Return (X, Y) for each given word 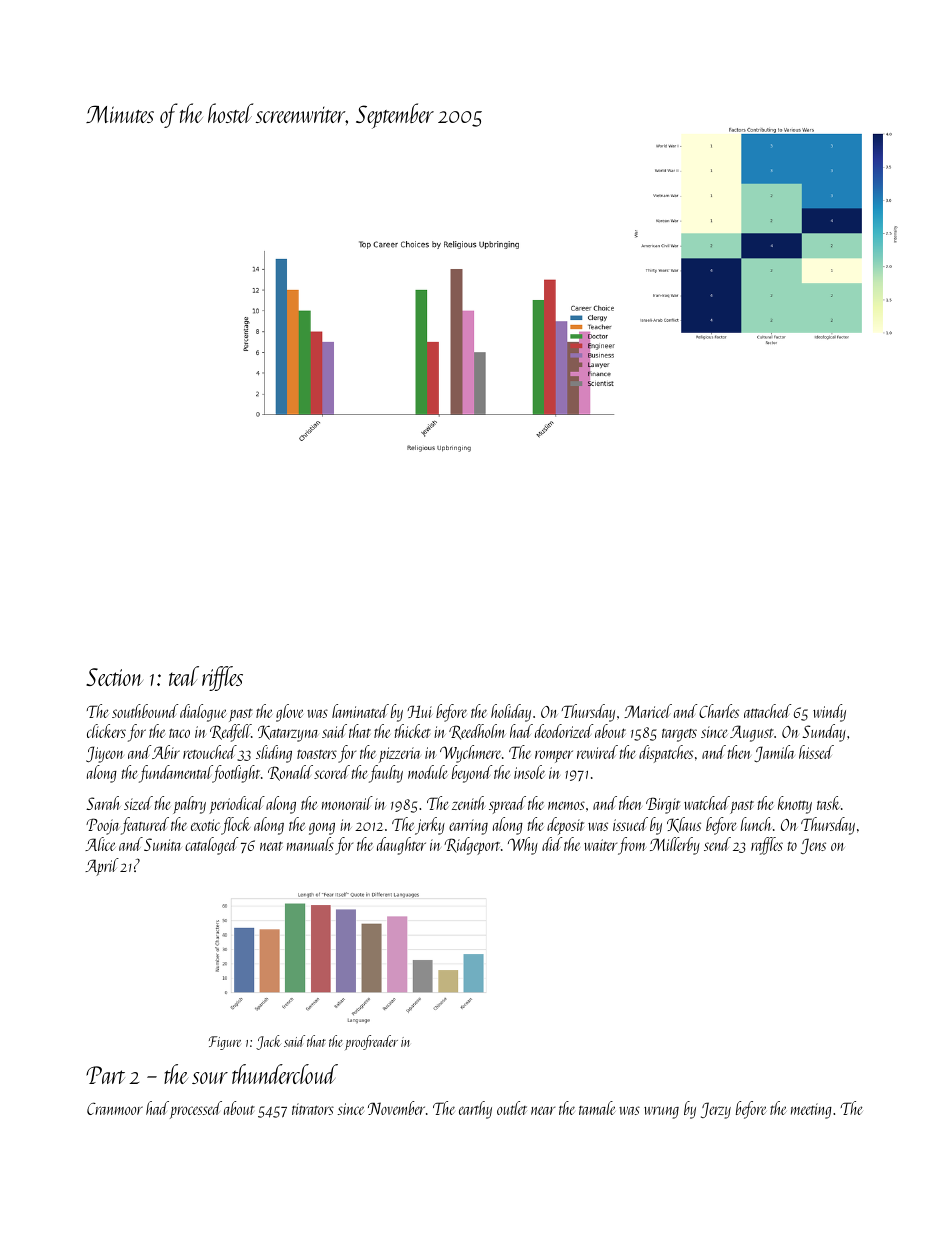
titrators (313, 1109)
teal (184, 676)
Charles (719, 711)
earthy (475, 1110)
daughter (401, 846)
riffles (222, 678)
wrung (661, 1112)
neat (271, 846)
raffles (767, 846)
